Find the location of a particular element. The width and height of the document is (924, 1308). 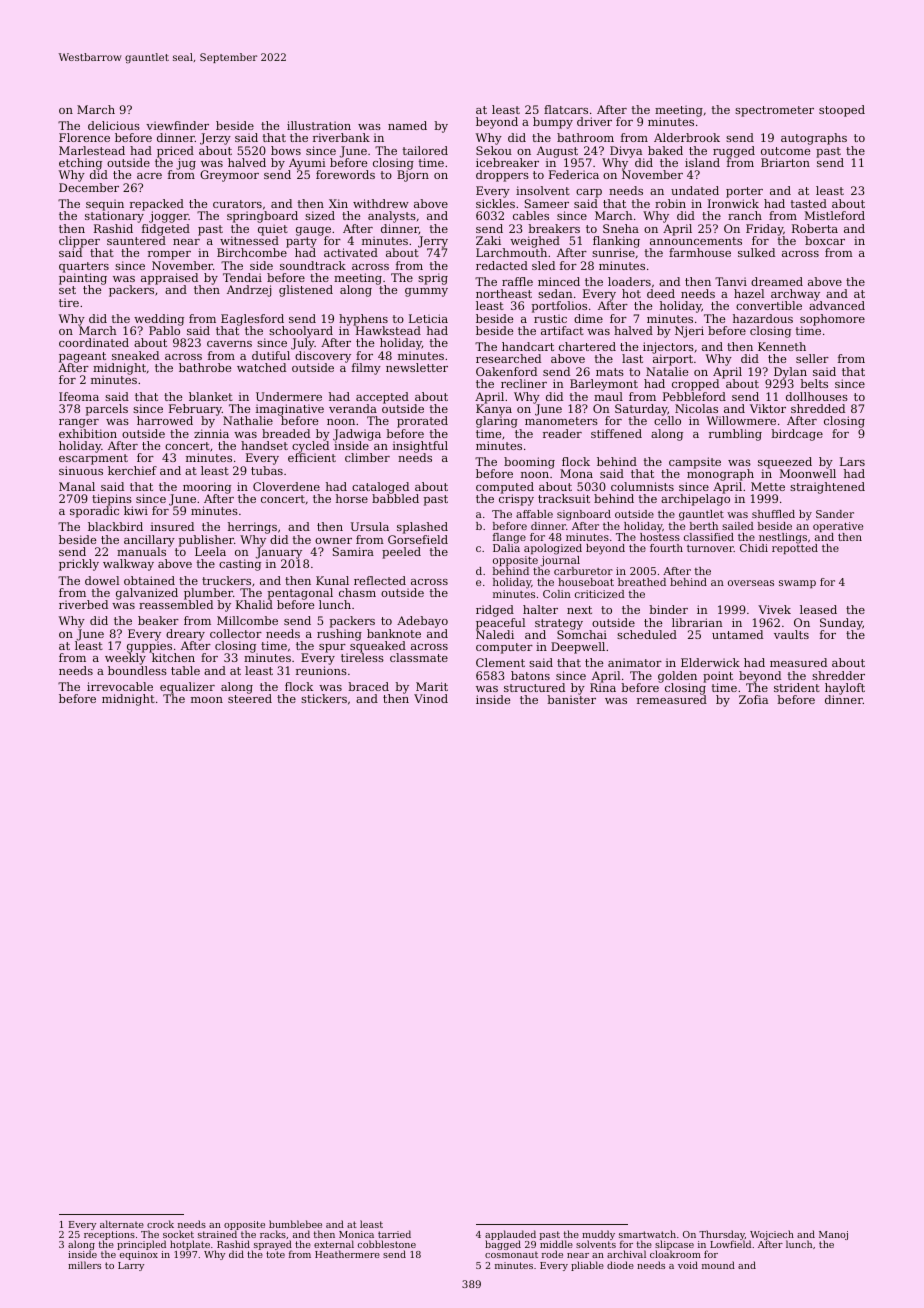

August is located at coordinates (557, 152).
